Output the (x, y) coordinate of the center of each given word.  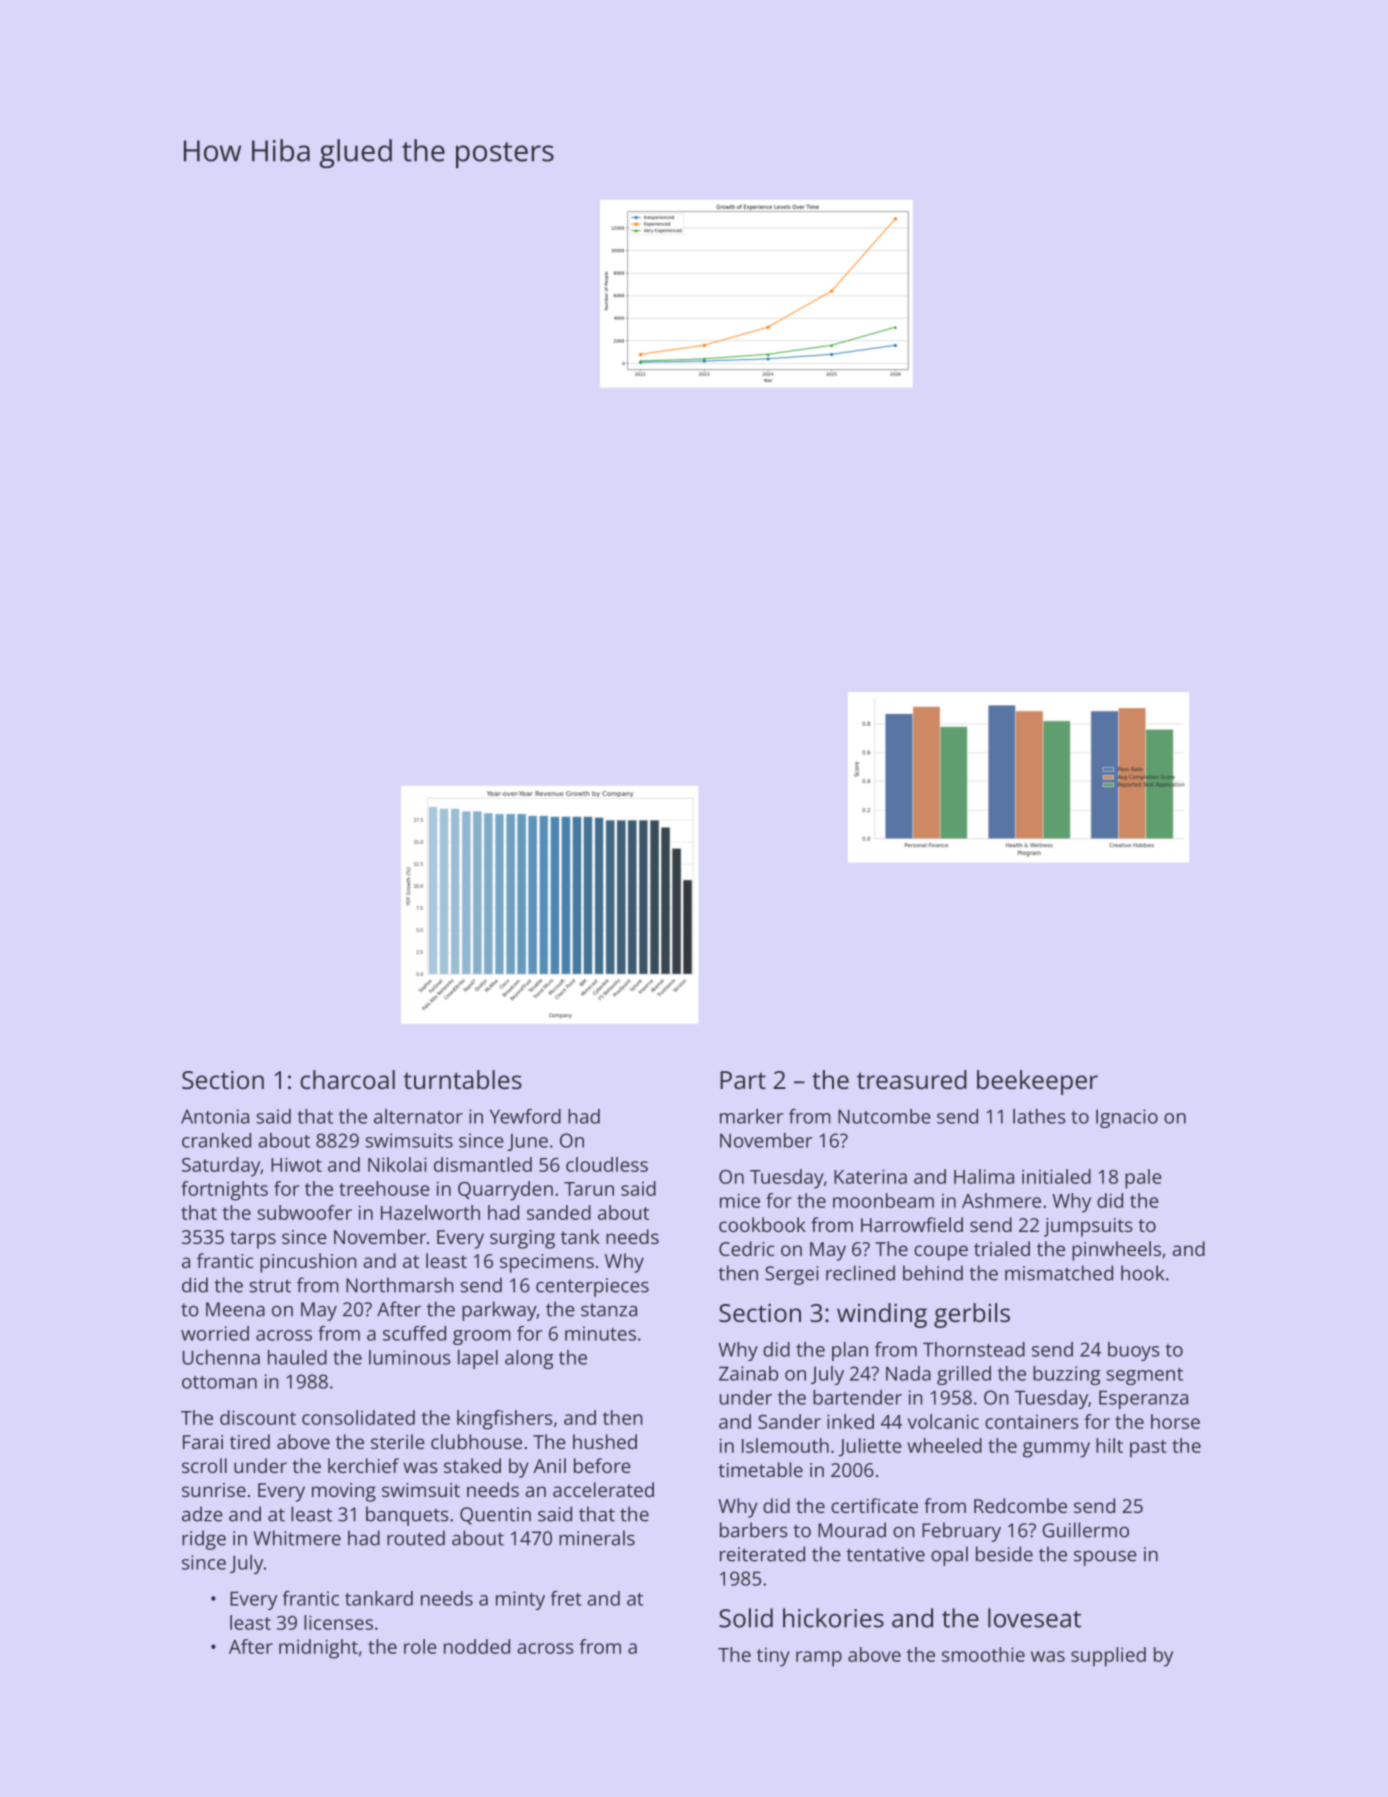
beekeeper (1037, 1082)
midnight (318, 1649)
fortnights (224, 1191)
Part (743, 1080)
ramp (819, 1659)
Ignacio (1127, 1118)
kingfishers (505, 1420)
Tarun (589, 1189)
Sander (789, 1421)
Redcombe (1020, 1505)
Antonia (215, 1116)
